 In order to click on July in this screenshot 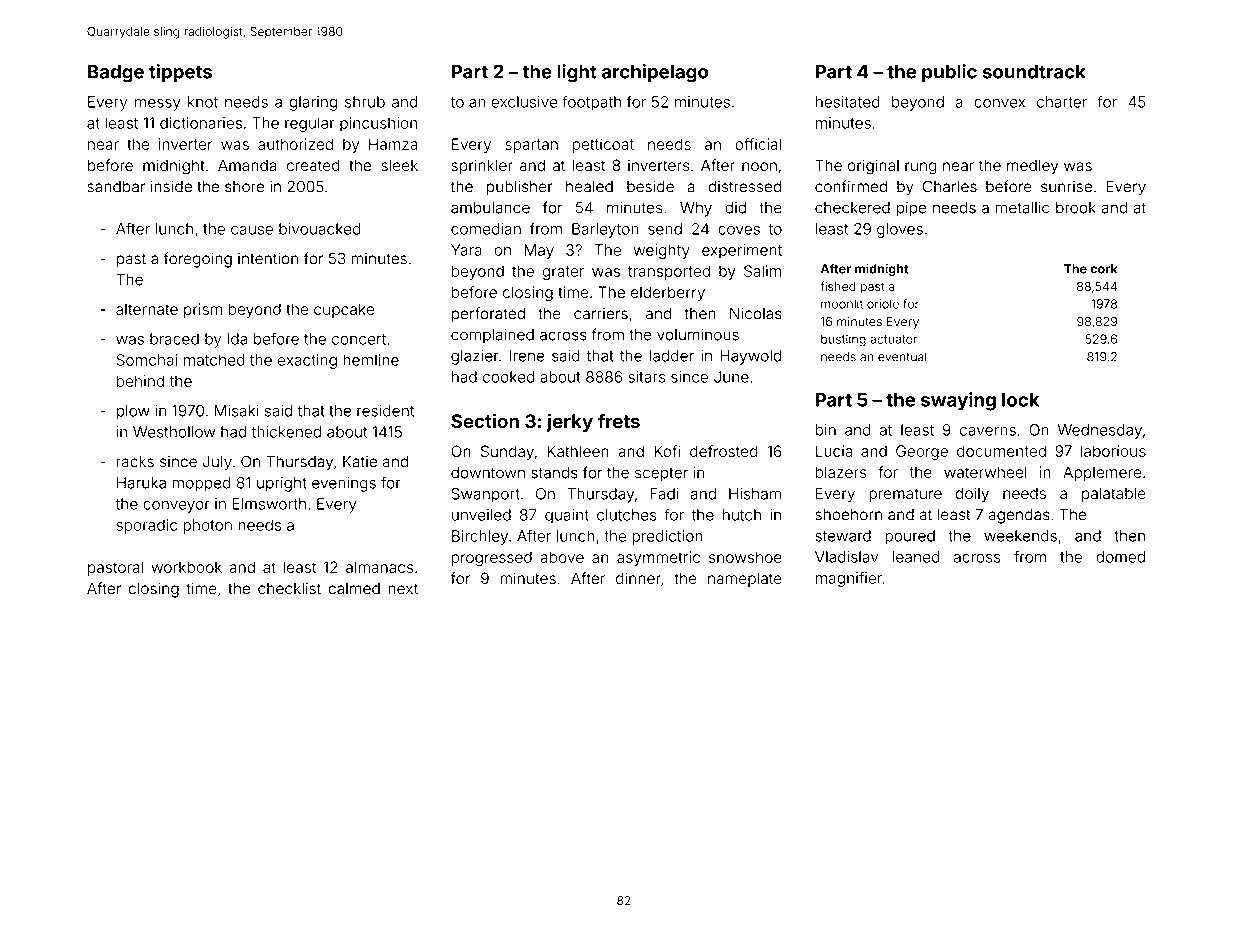, I will do `click(217, 463)`.
